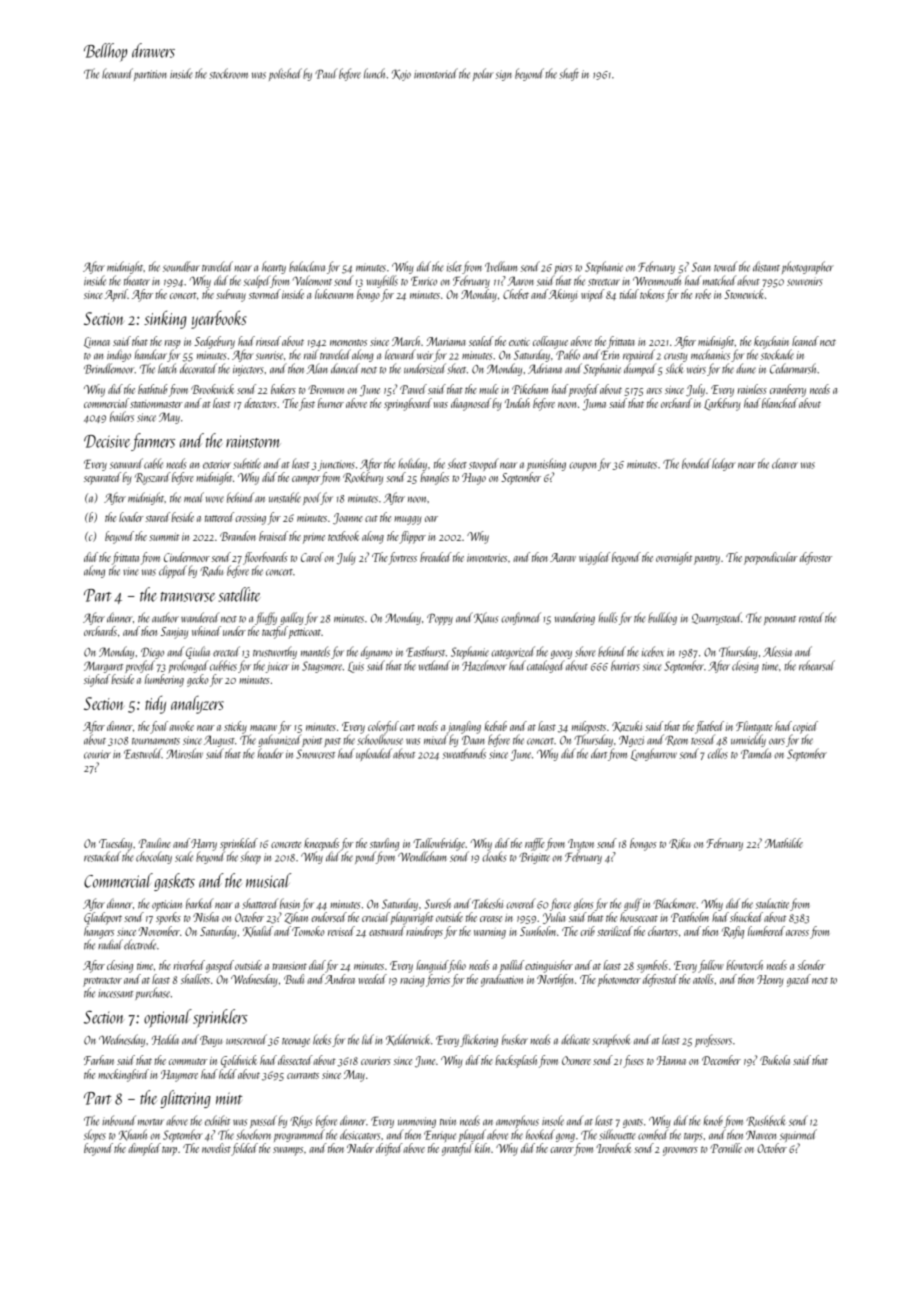 The height and width of the screenshot is (1308, 924). Describe the element at coordinates (246, 1039) in the screenshot. I see `unscrewed` at that location.
